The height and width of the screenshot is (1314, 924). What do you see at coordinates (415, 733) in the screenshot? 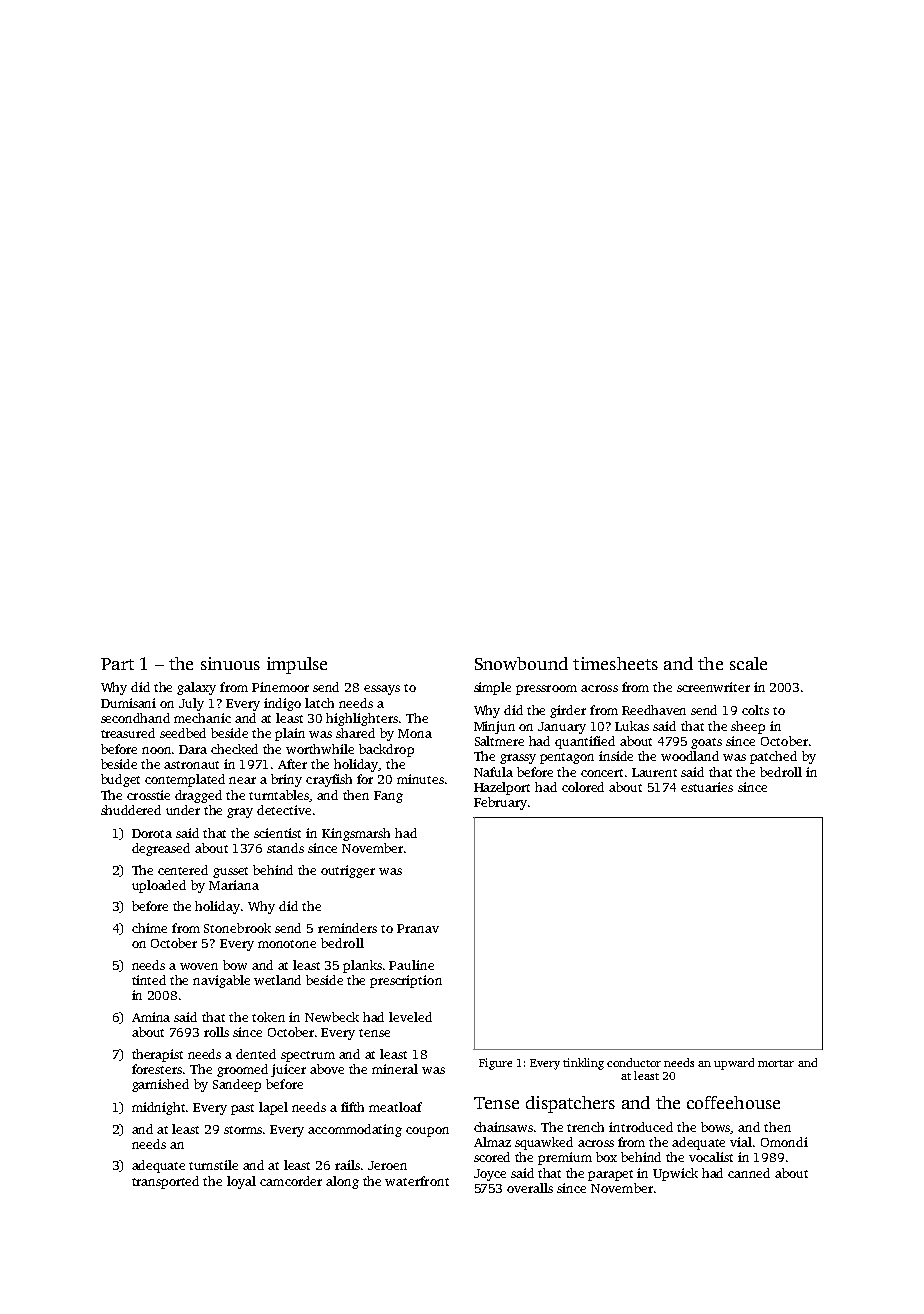
I see `Mona` at bounding box center [415, 733].
